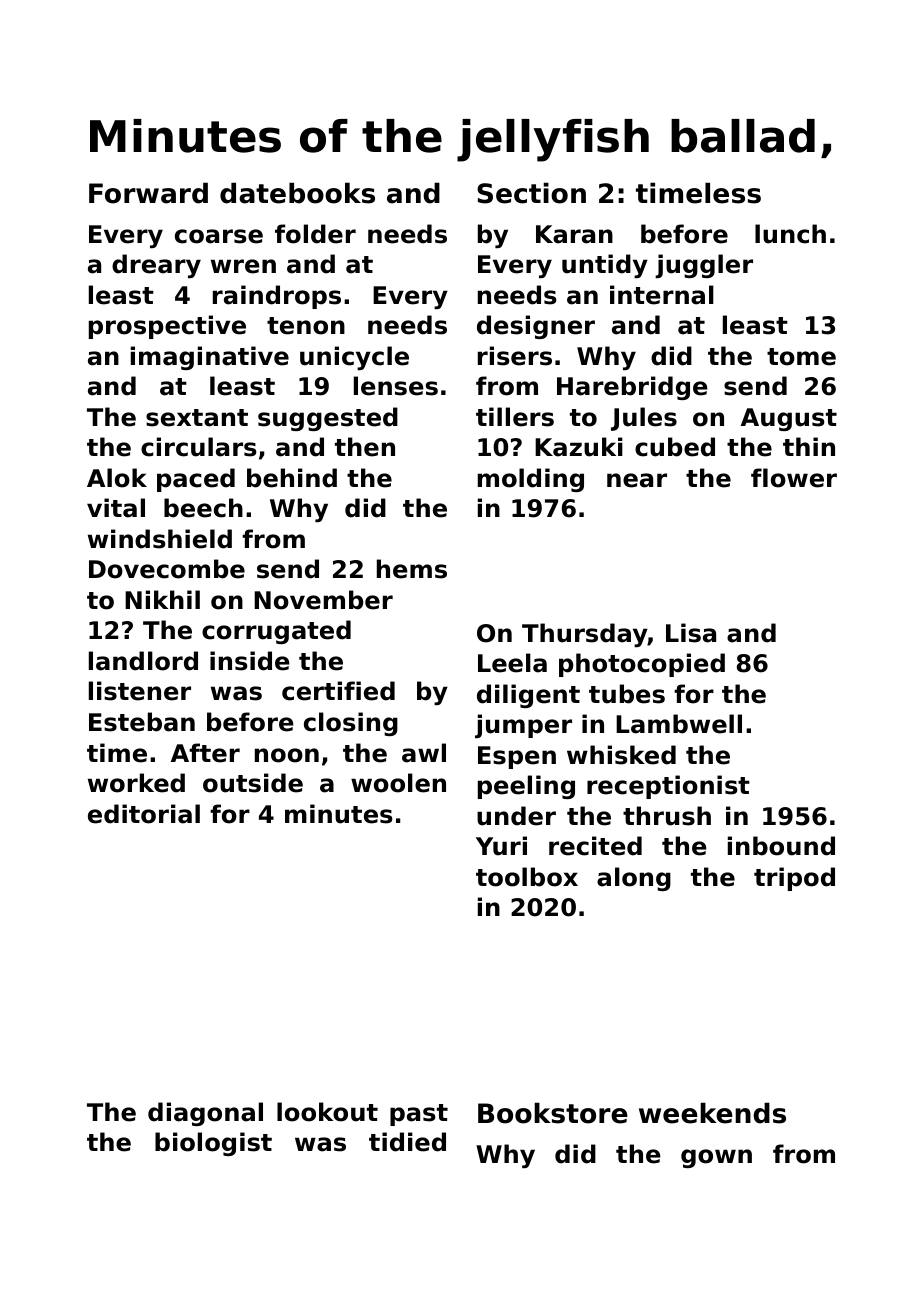 This page has height=1311, width=924. I want to click on Lambwell, so click(679, 724).
